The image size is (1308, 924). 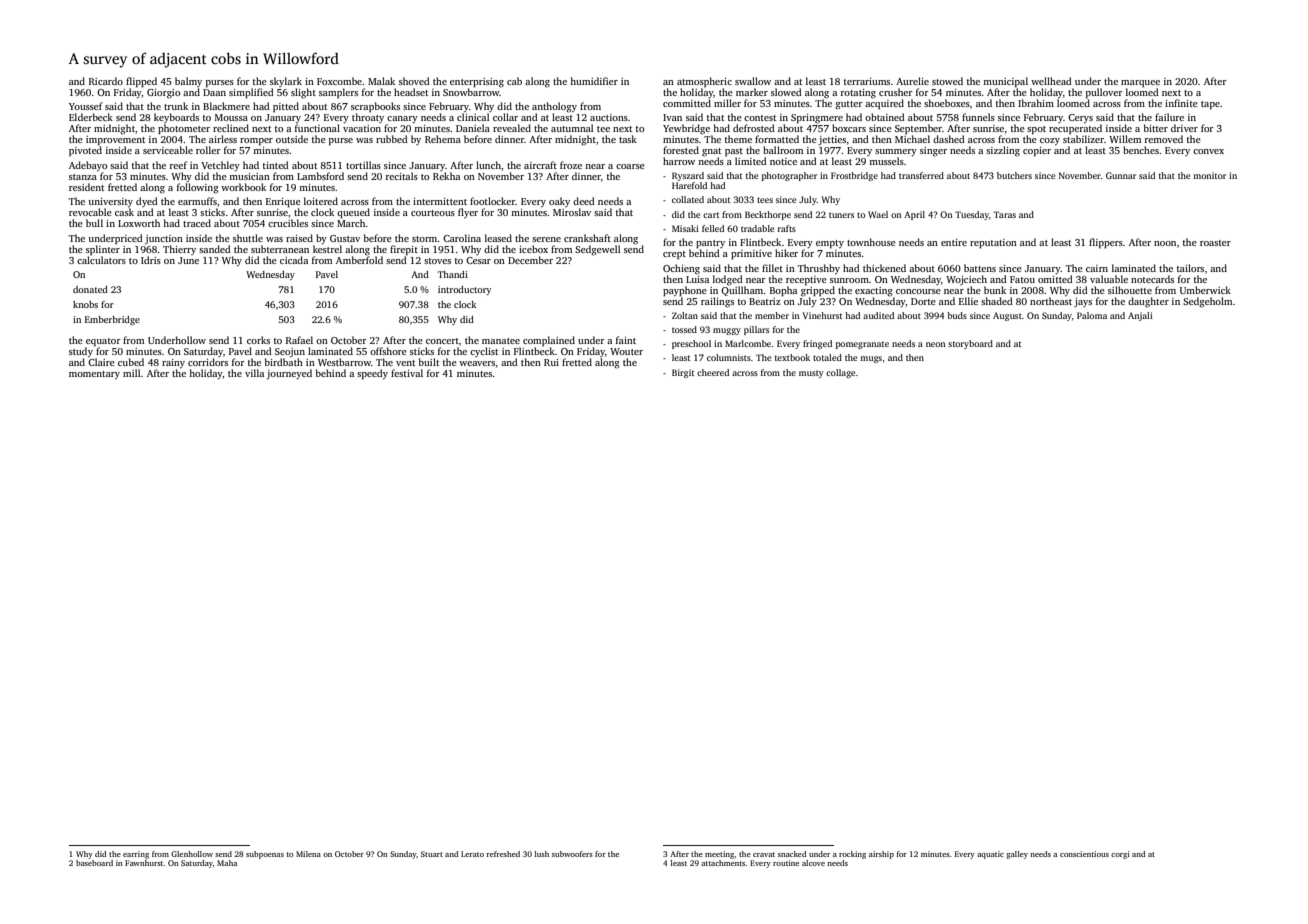 I want to click on conscientious, so click(x=1084, y=854).
